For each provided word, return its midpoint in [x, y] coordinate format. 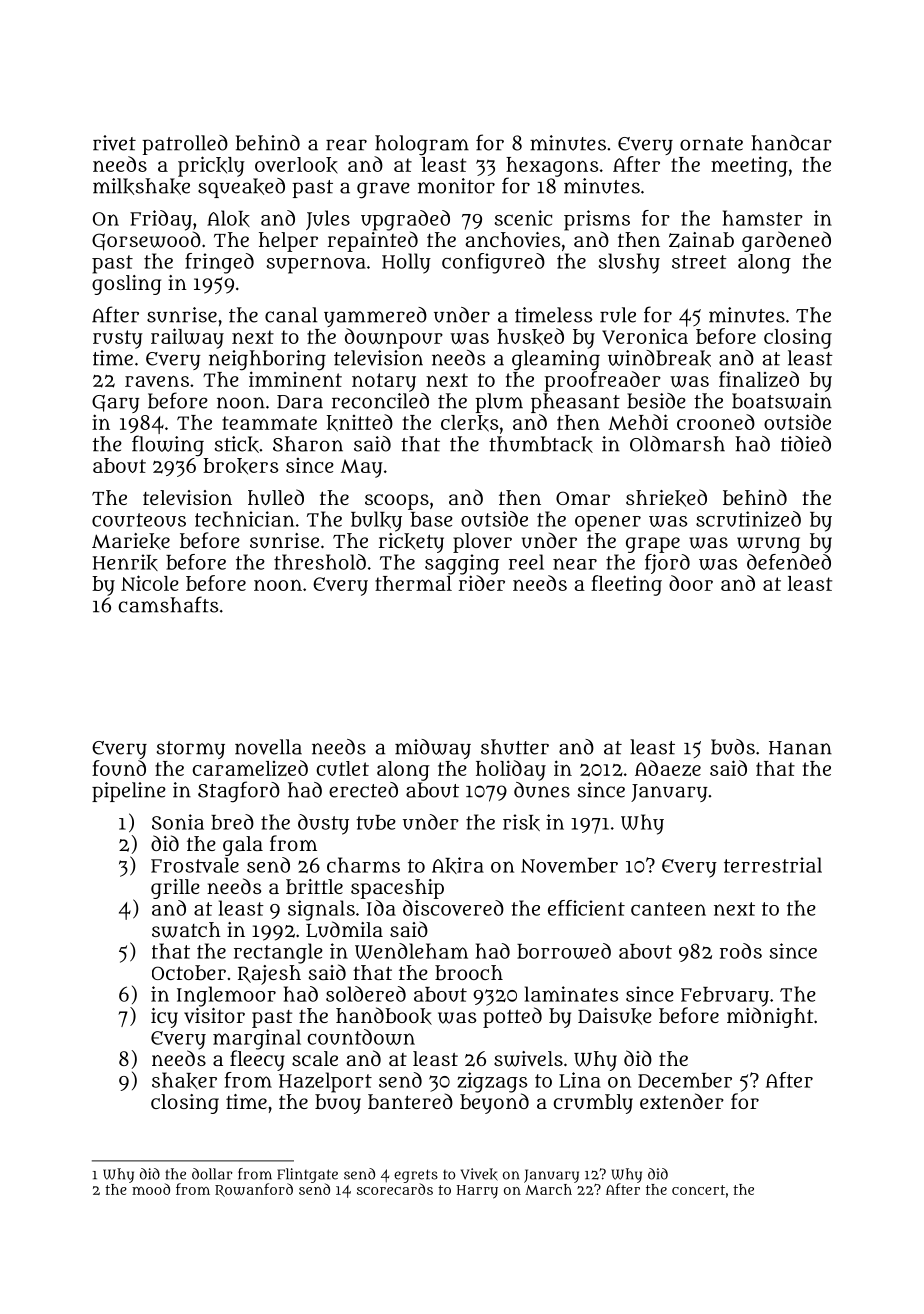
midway [433, 749]
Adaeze [668, 768]
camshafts [168, 604]
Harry [477, 1192]
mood [151, 1189]
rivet [114, 143]
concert [698, 1190]
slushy [629, 263]
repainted [373, 241]
